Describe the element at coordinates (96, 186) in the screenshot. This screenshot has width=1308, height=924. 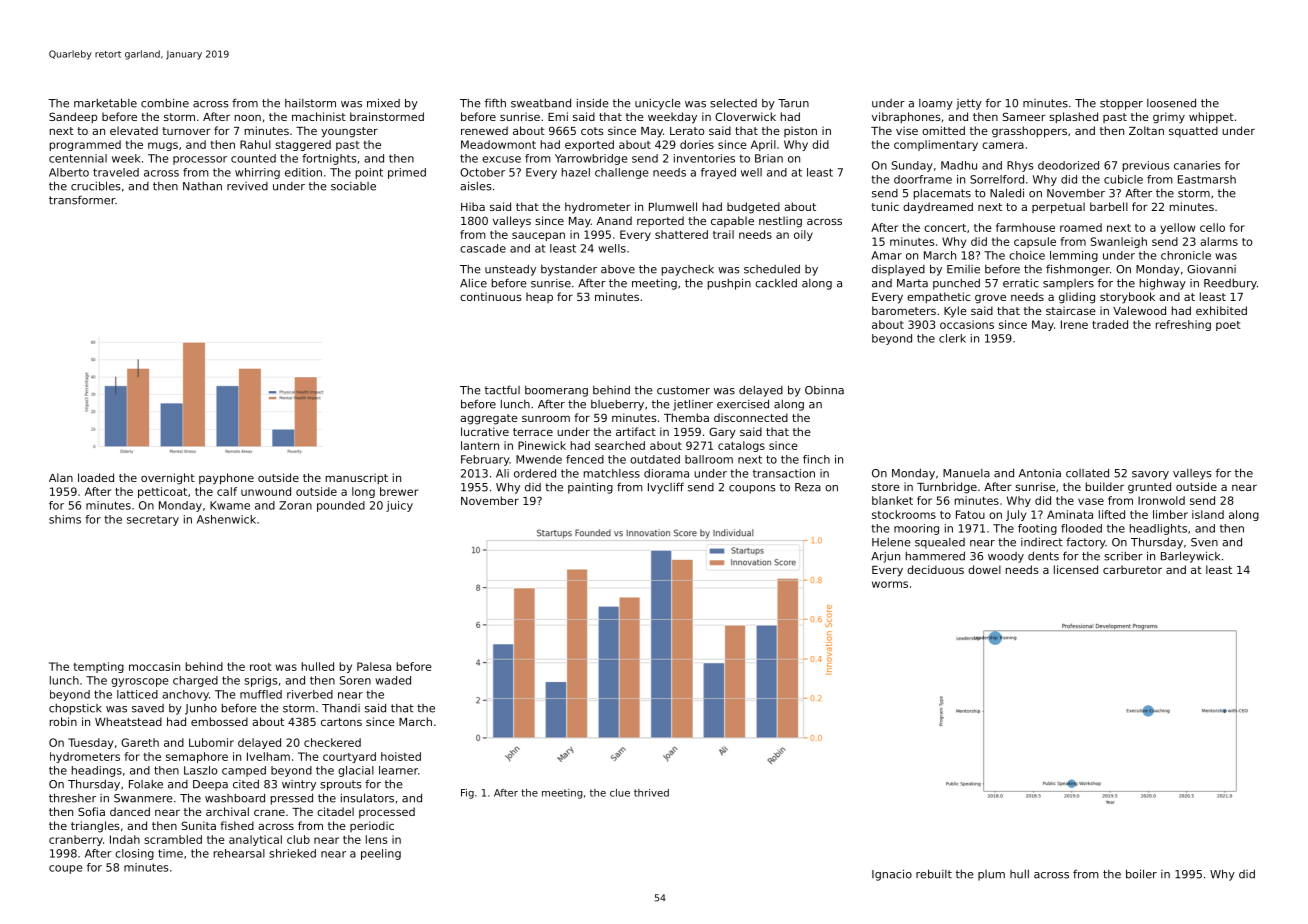
I see `crucibles` at that location.
